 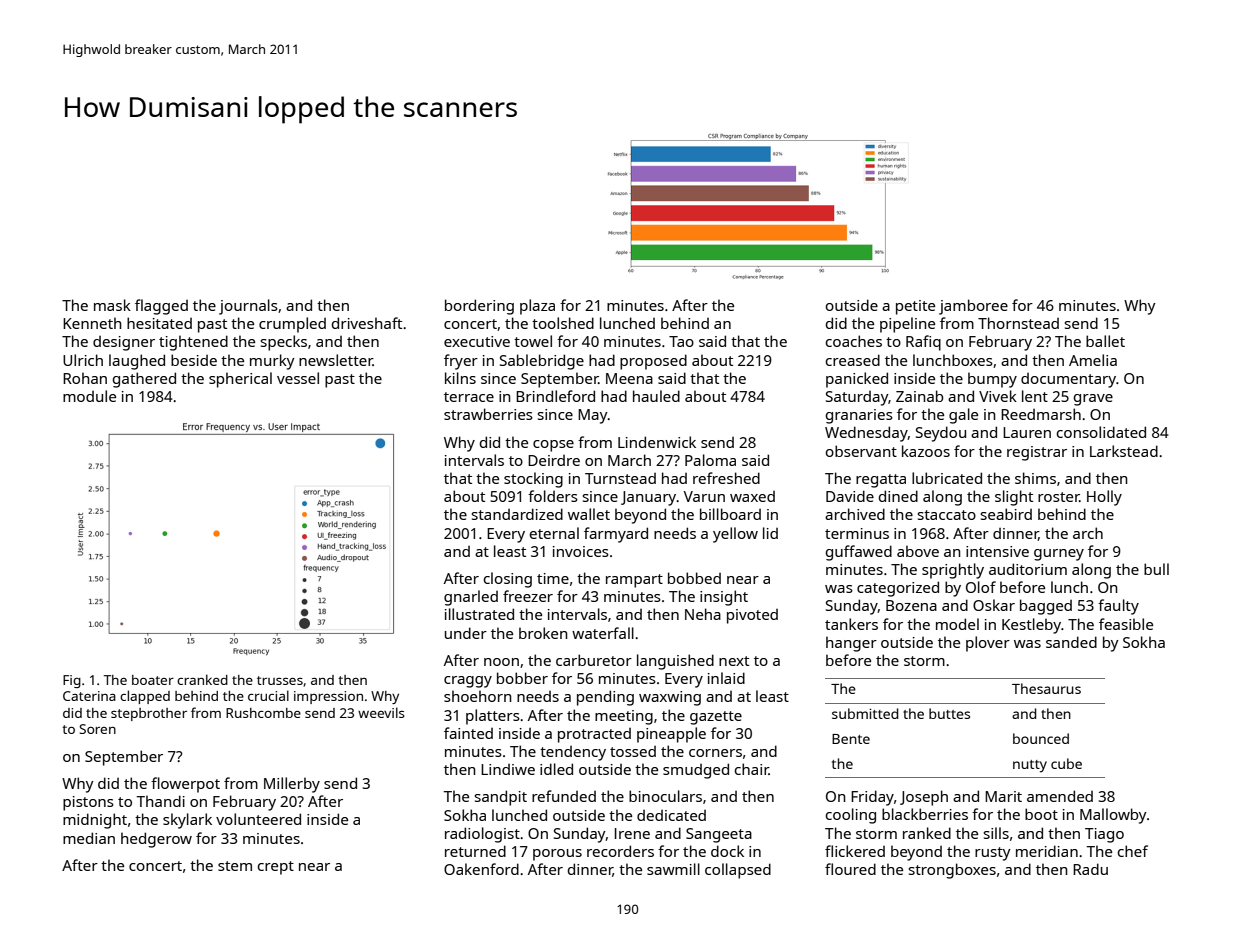 What do you see at coordinates (89, 396) in the page?
I see `module` at bounding box center [89, 396].
